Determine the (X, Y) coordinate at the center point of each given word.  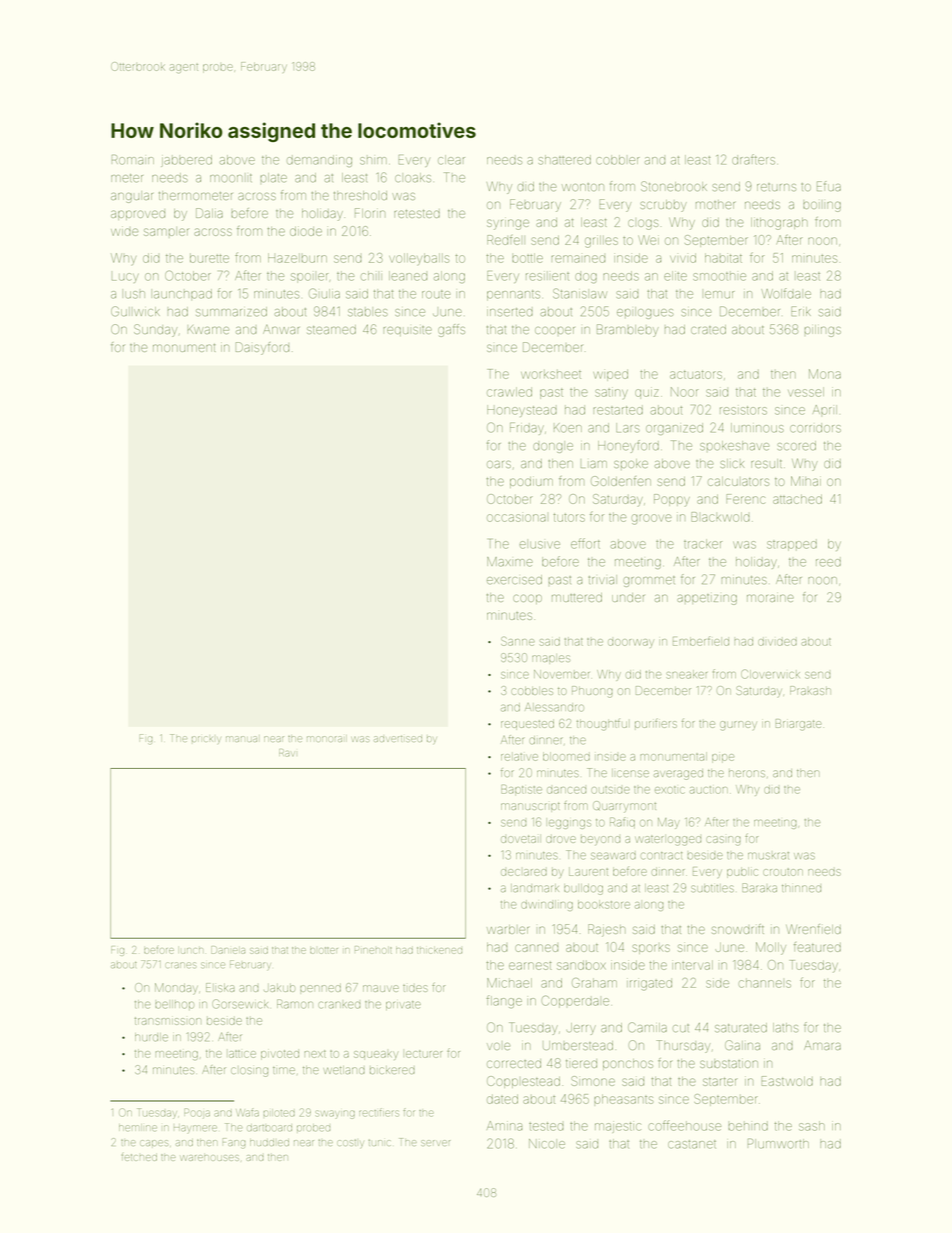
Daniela (228, 950)
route (436, 294)
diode (306, 231)
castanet (692, 1144)
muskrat (768, 856)
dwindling (547, 905)
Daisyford (262, 348)
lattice (242, 1054)
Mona (825, 374)
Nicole (547, 1144)
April (825, 410)
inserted (510, 312)
